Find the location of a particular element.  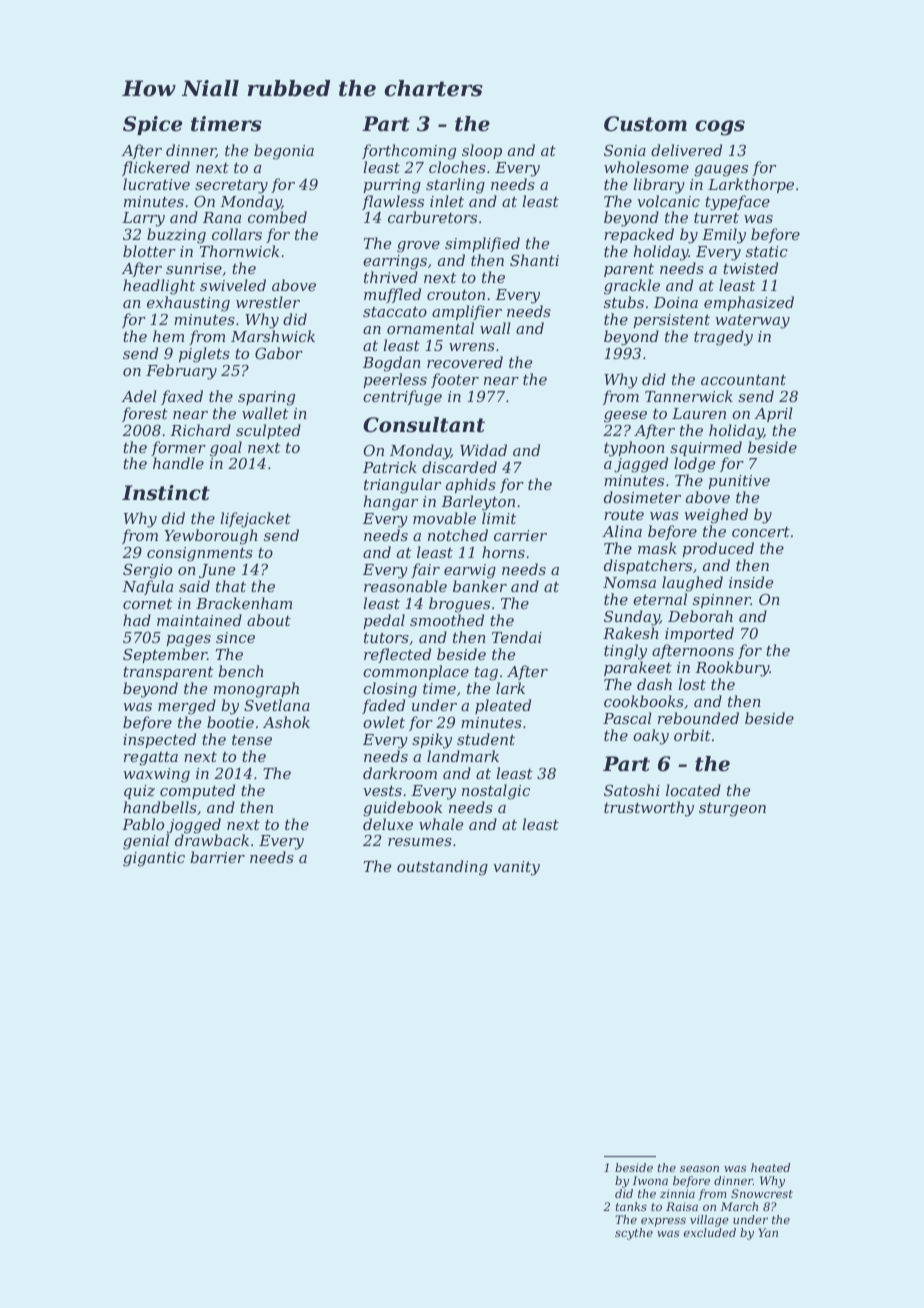

heated is located at coordinates (770, 1167).
